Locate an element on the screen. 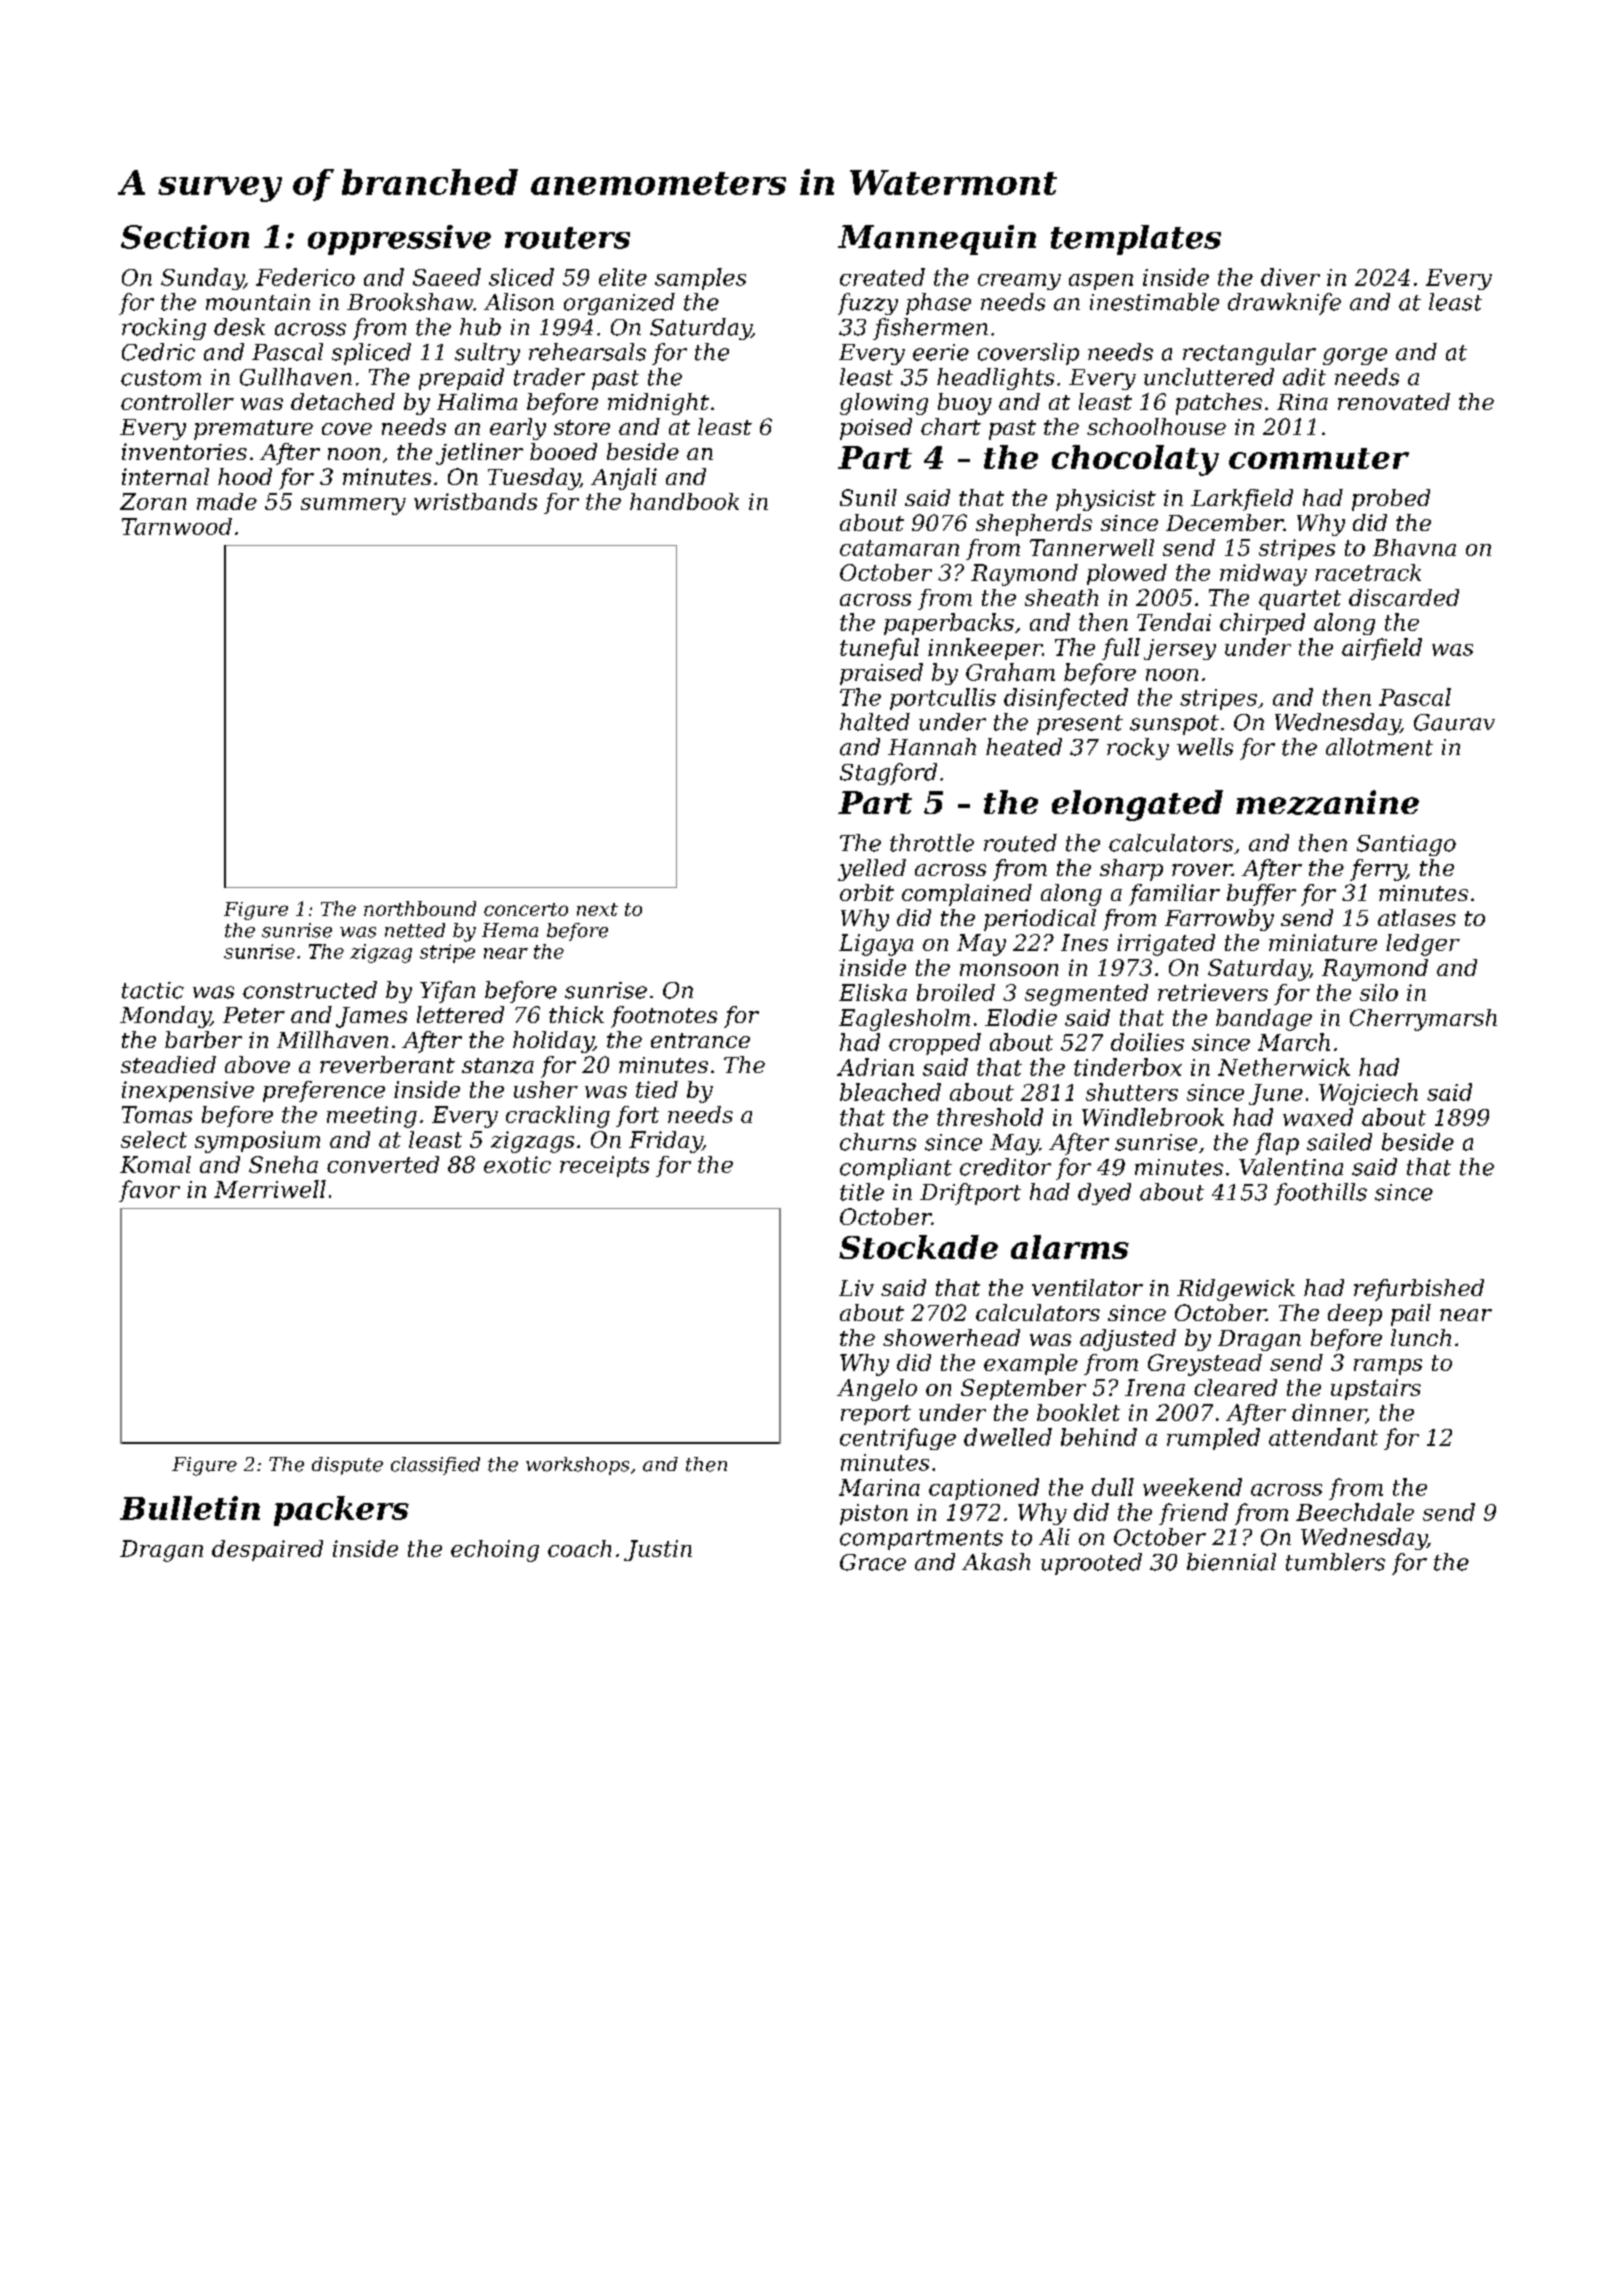 Image resolution: width=1620 pixels, height=2292 pixels. March is located at coordinates (1294, 1042).
